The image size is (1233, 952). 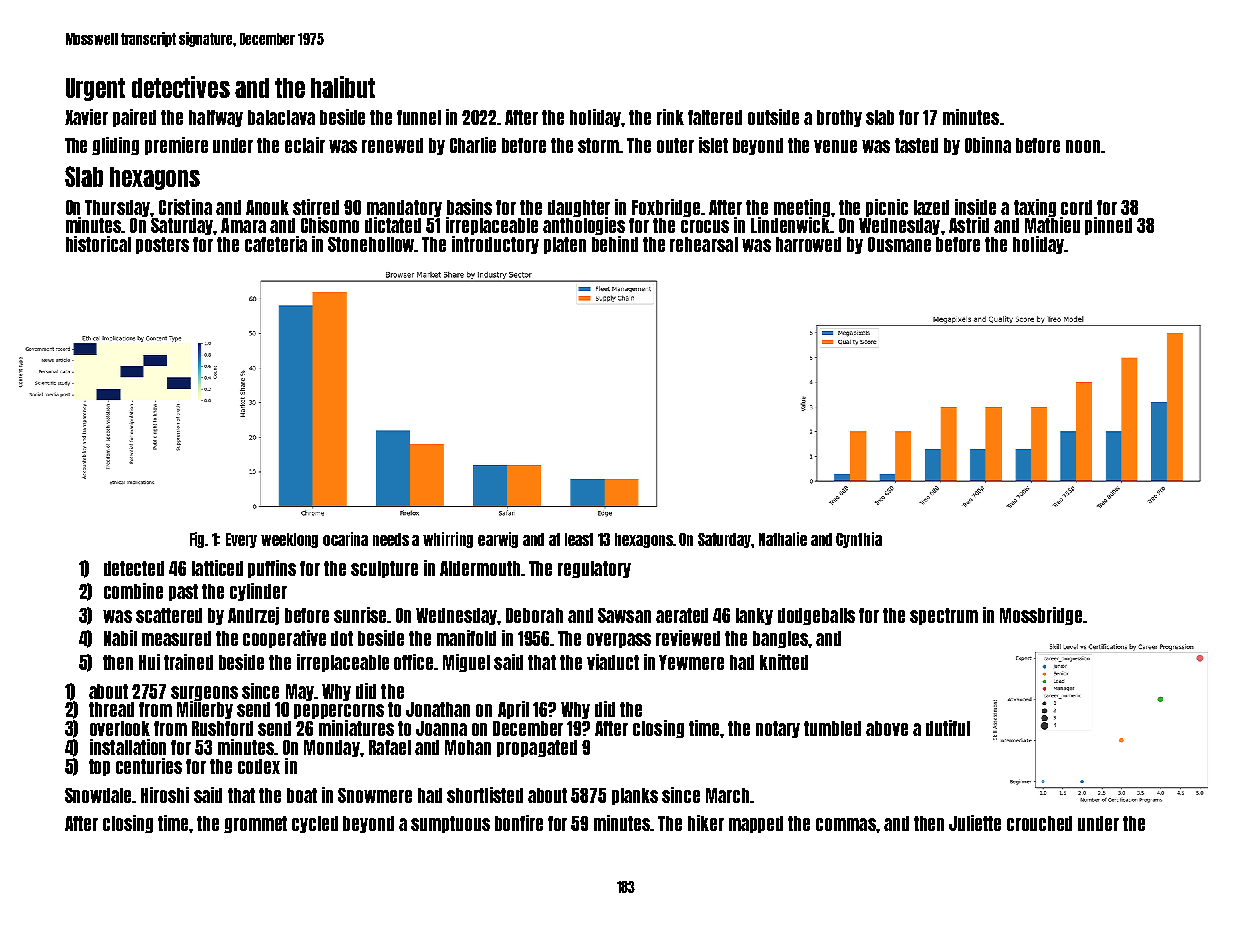 I want to click on Ousmane, so click(x=899, y=244).
